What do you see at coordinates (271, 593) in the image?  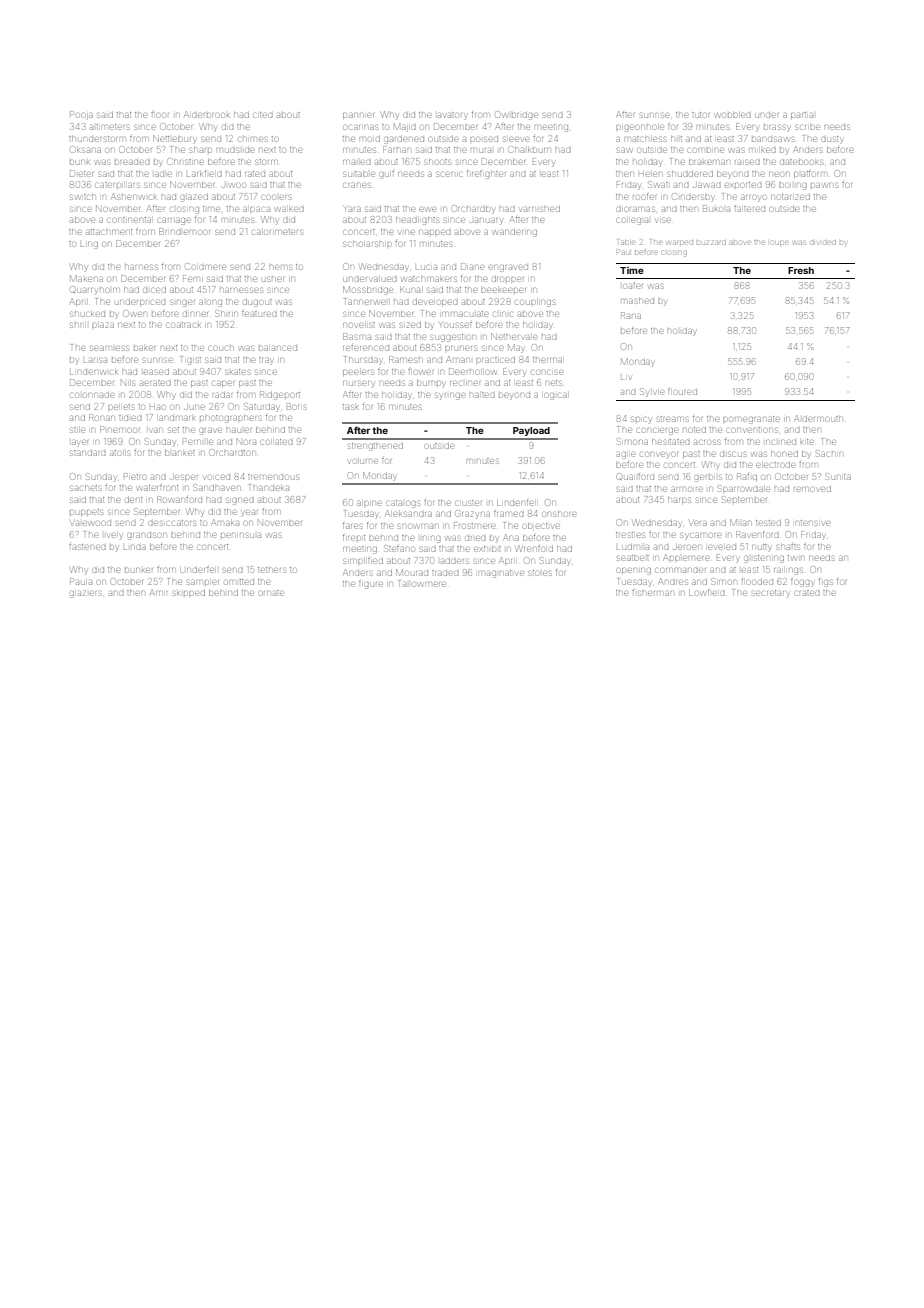 I see `ornate` at bounding box center [271, 593].
